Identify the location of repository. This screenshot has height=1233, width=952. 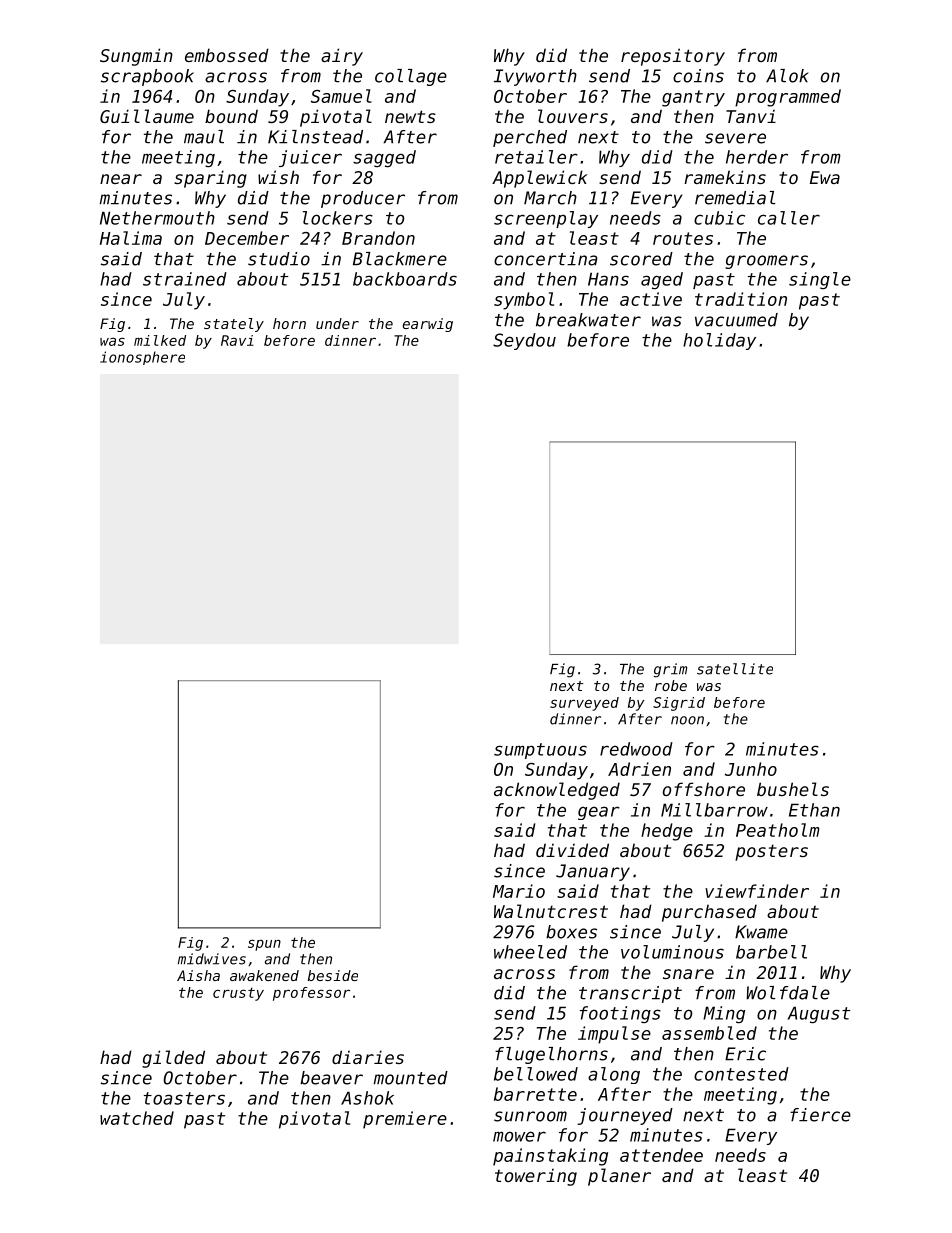
(673, 57).
